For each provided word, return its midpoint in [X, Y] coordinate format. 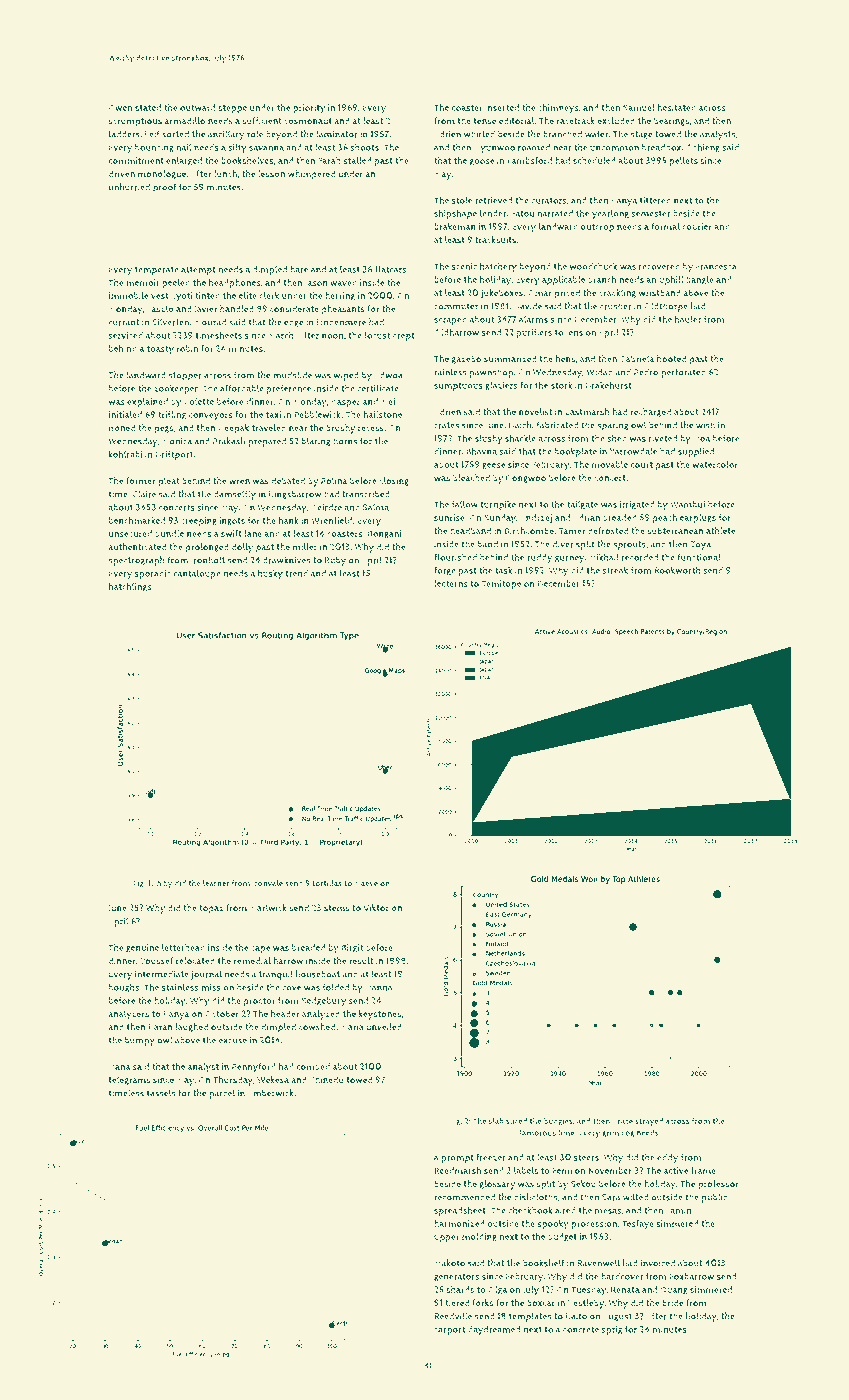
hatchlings [130, 587]
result [361, 961]
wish [705, 425]
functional [699, 557]
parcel [222, 1094]
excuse [233, 1041]
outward [197, 107]
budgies [558, 1122]
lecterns [451, 583]
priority [309, 109]
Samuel [639, 107]
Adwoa [388, 375]
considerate [294, 309]
